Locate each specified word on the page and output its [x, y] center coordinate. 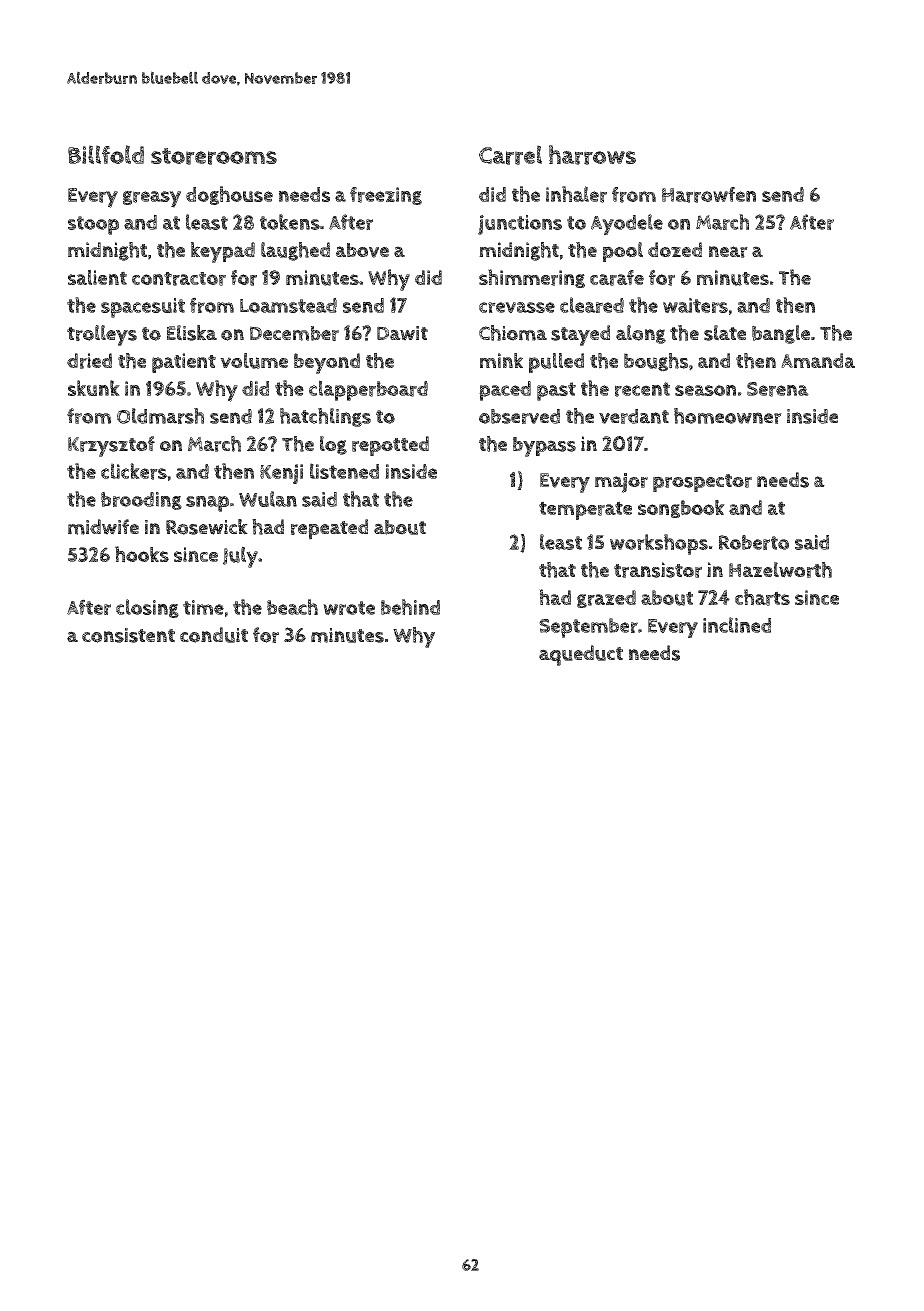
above [362, 250]
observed [519, 416]
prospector [702, 483]
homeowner [728, 416]
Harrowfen [709, 195]
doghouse [229, 195]
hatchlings [325, 417]
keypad [223, 252]
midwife [103, 527]
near [728, 252]
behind [410, 607]
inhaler [576, 194]
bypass [544, 447]
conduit [214, 635]
